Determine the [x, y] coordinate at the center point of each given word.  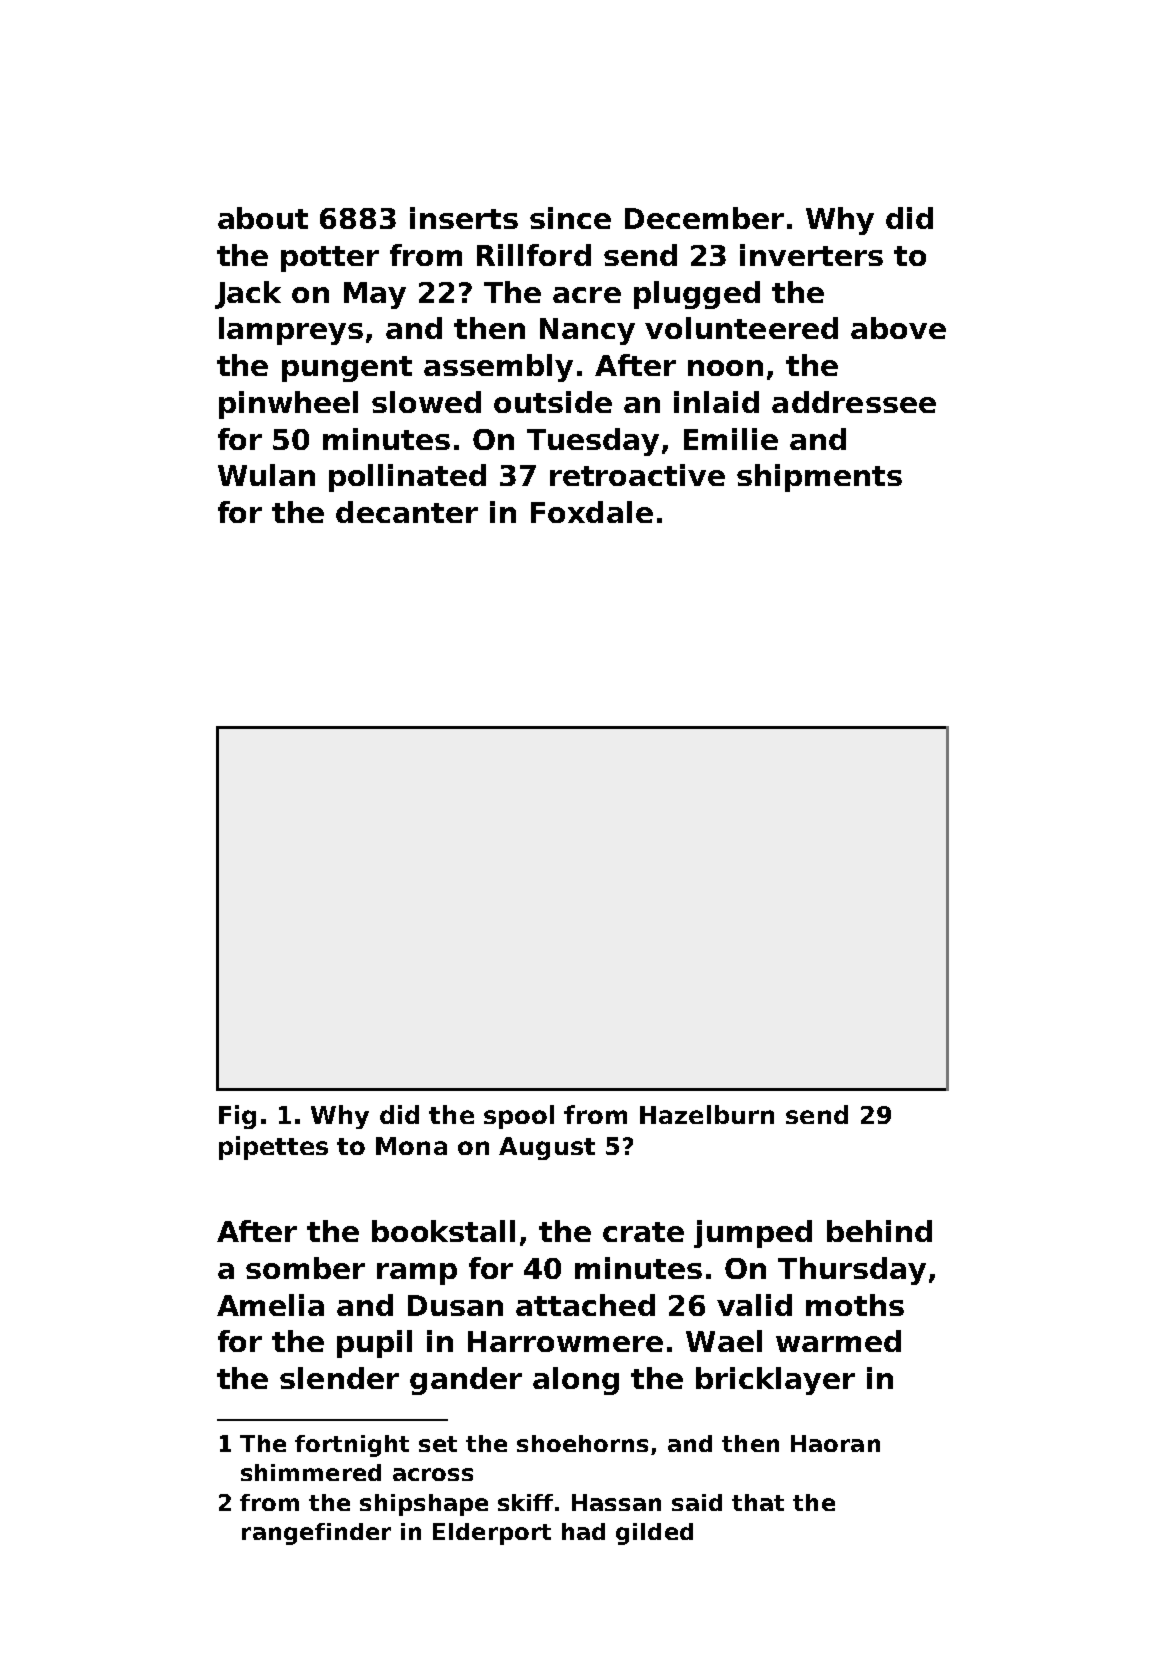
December [704, 218]
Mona [411, 1146]
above [898, 328]
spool [519, 1117]
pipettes [273, 1148]
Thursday [852, 1271]
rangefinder [316, 1534]
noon [725, 368]
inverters [811, 255]
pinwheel [288, 405]
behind [879, 1231]
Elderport [492, 1534]
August [547, 1148]
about [263, 218]
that [758, 1502]
